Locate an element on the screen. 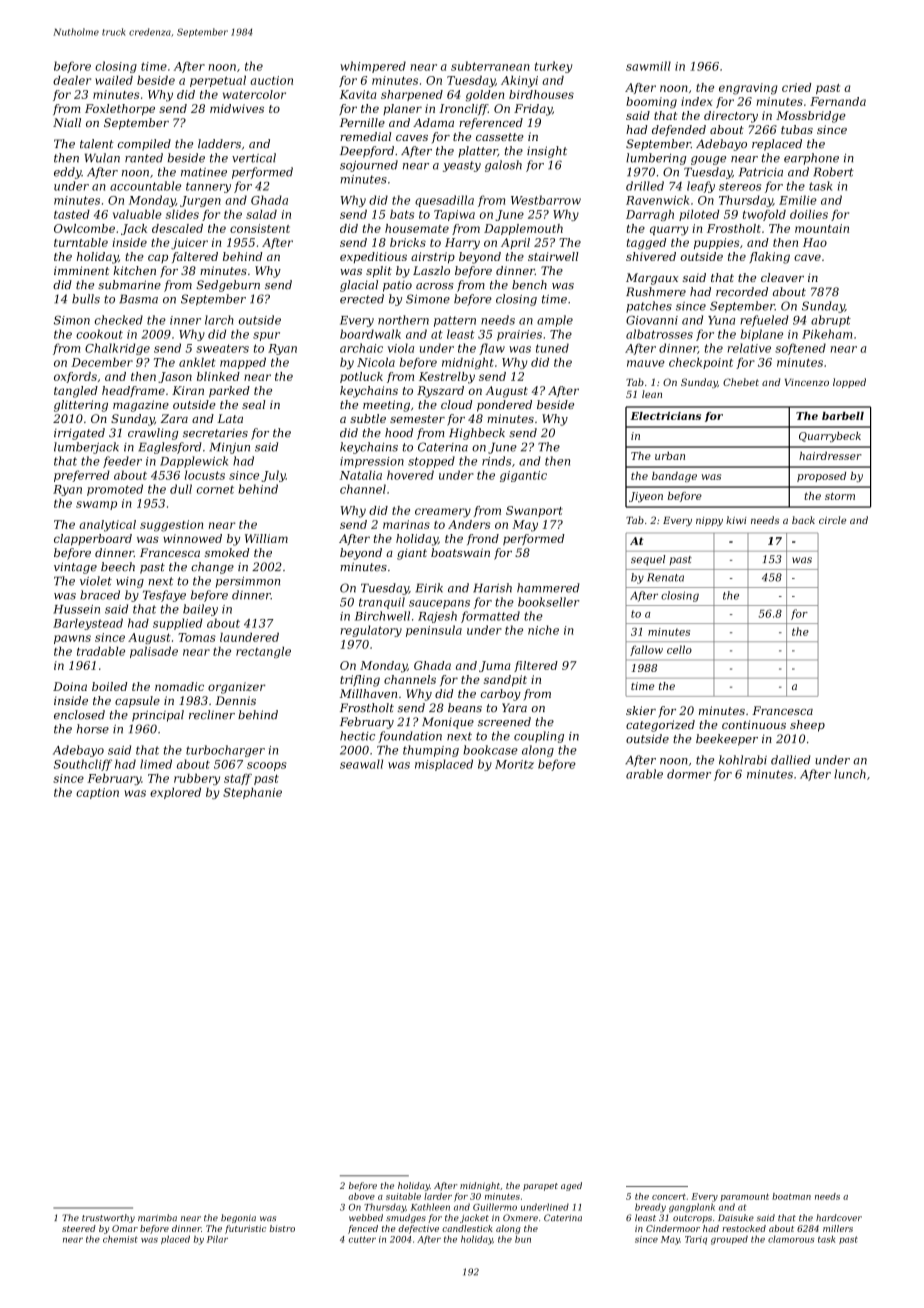 This screenshot has width=924, height=1308. webbed is located at coordinates (366, 1217).
